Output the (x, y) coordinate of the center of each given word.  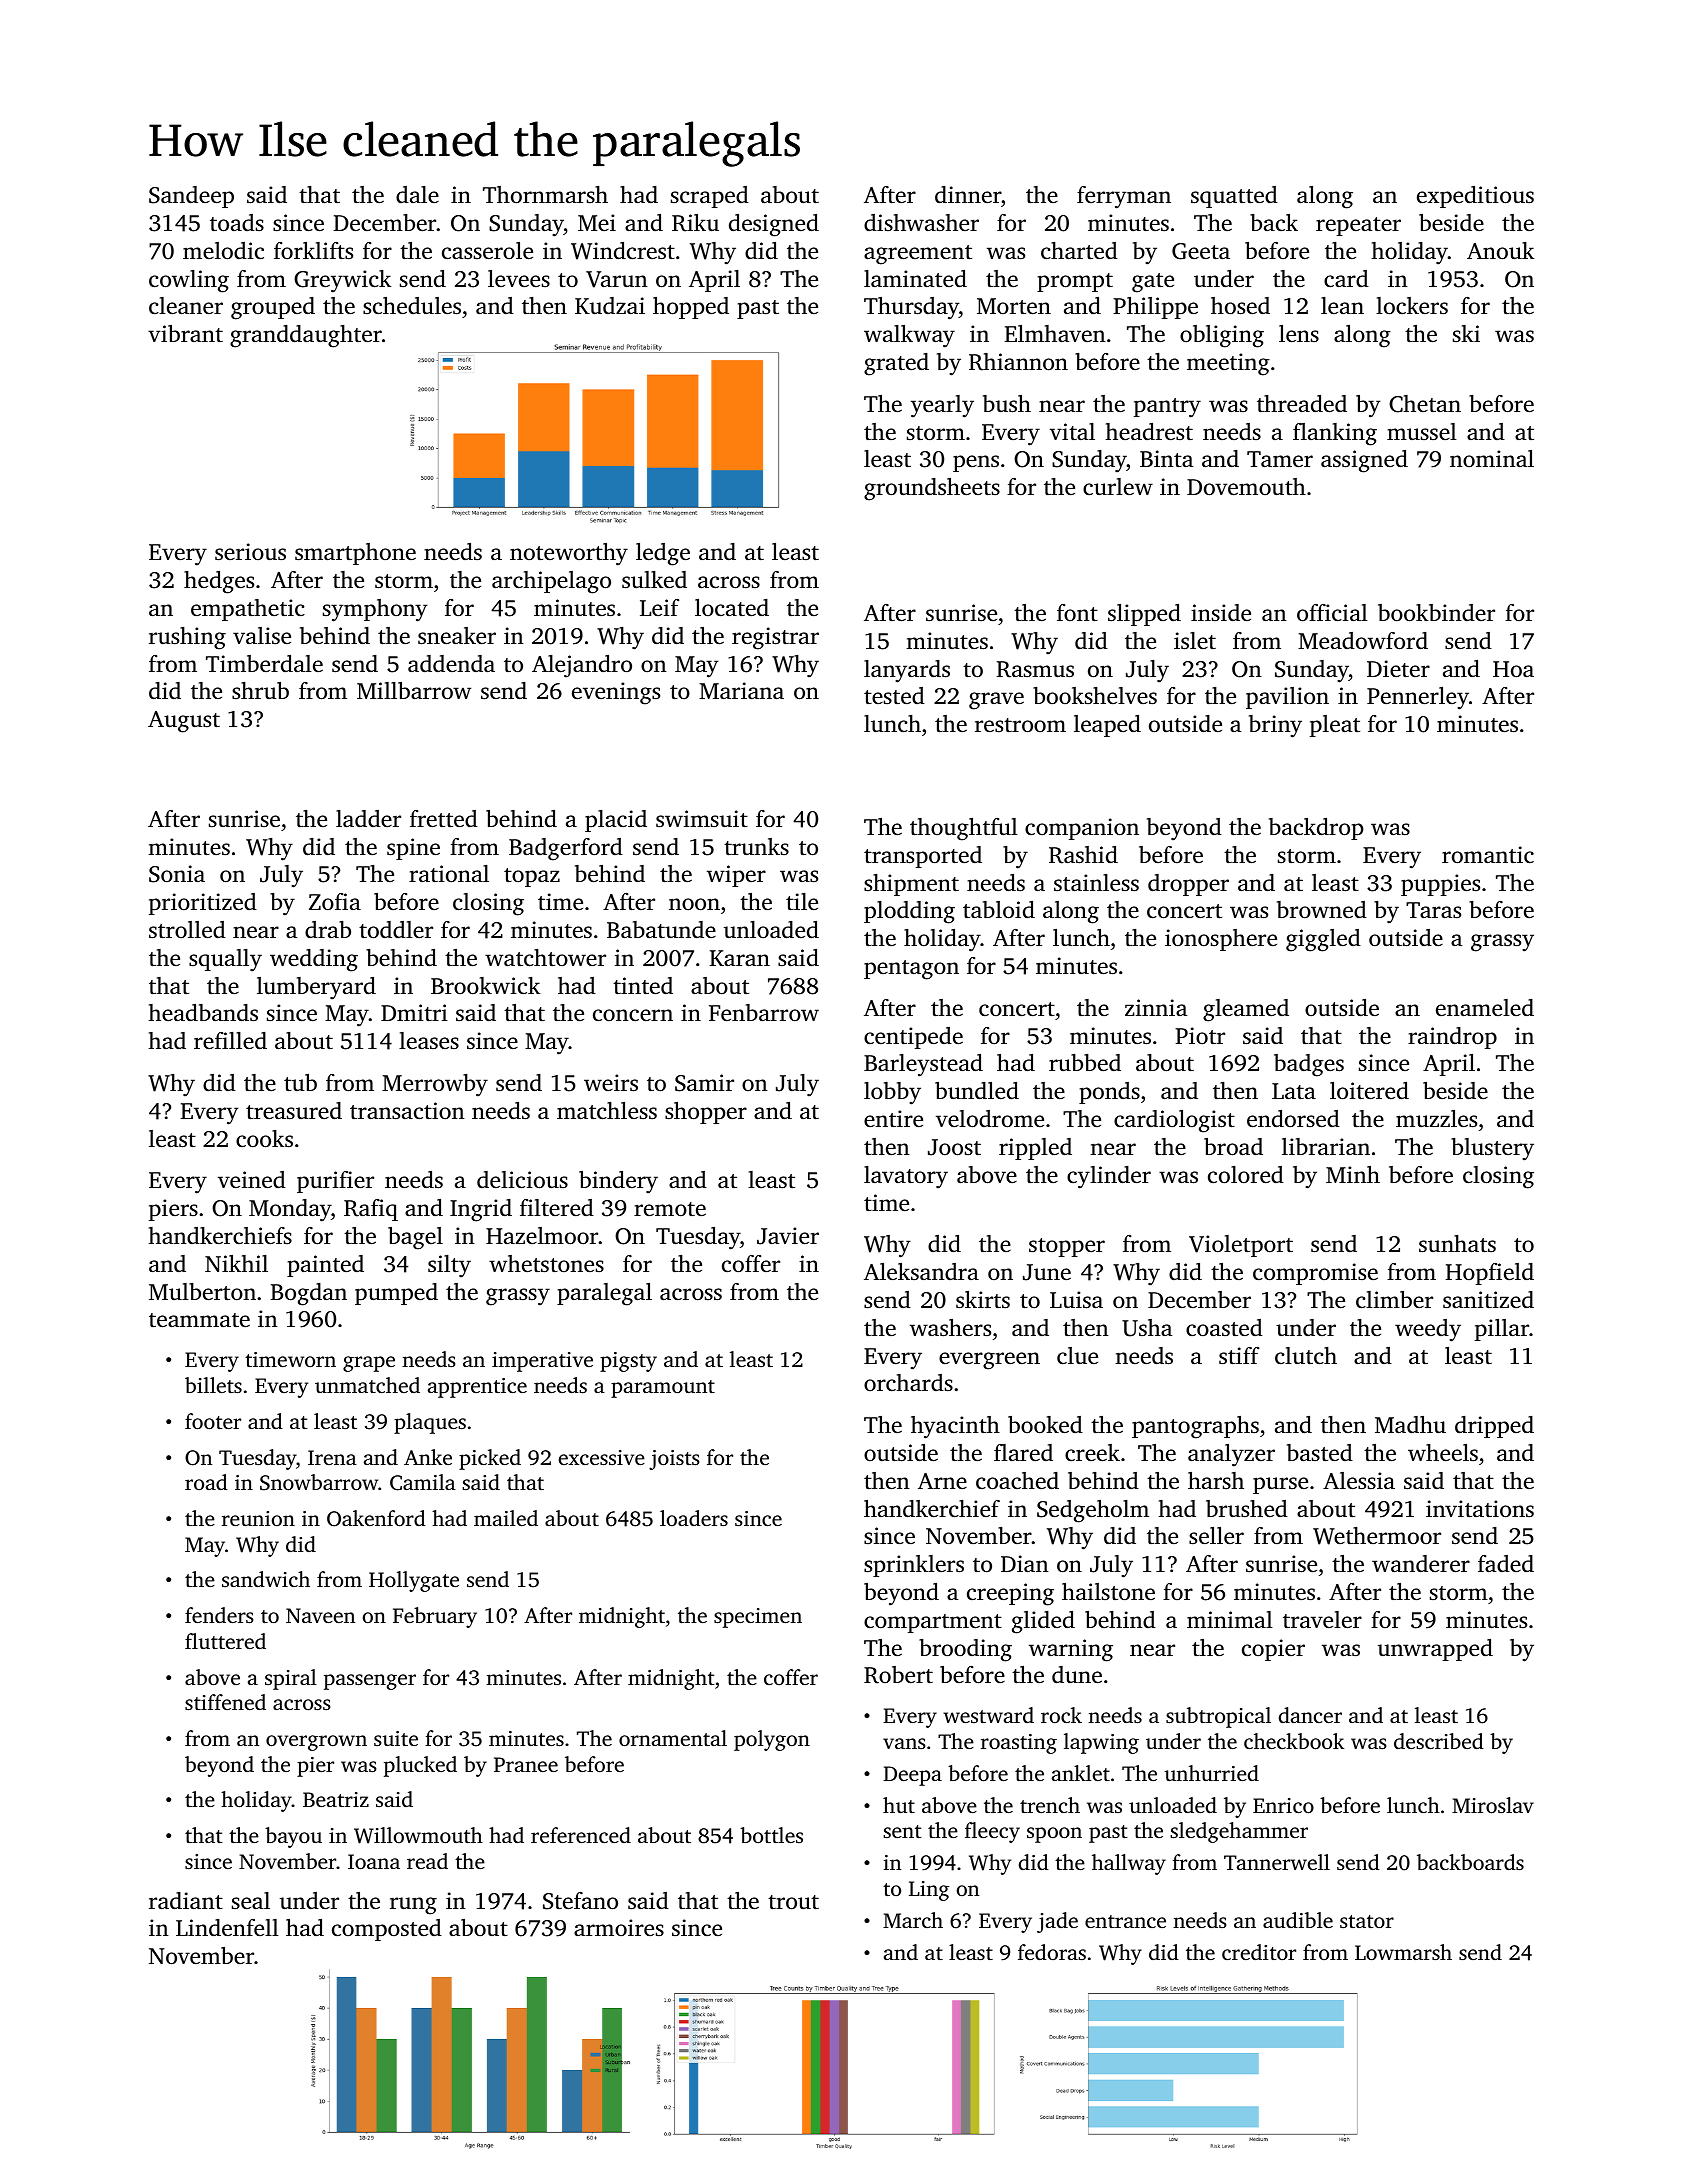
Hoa (1513, 669)
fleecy (992, 1832)
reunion (258, 1518)
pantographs (1195, 1427)
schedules (412, 306)
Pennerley (1418, 698)
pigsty (628, 1362)
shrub (260, 690)
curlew (1118, 487)
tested (894, 696)
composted (387, 1930)
